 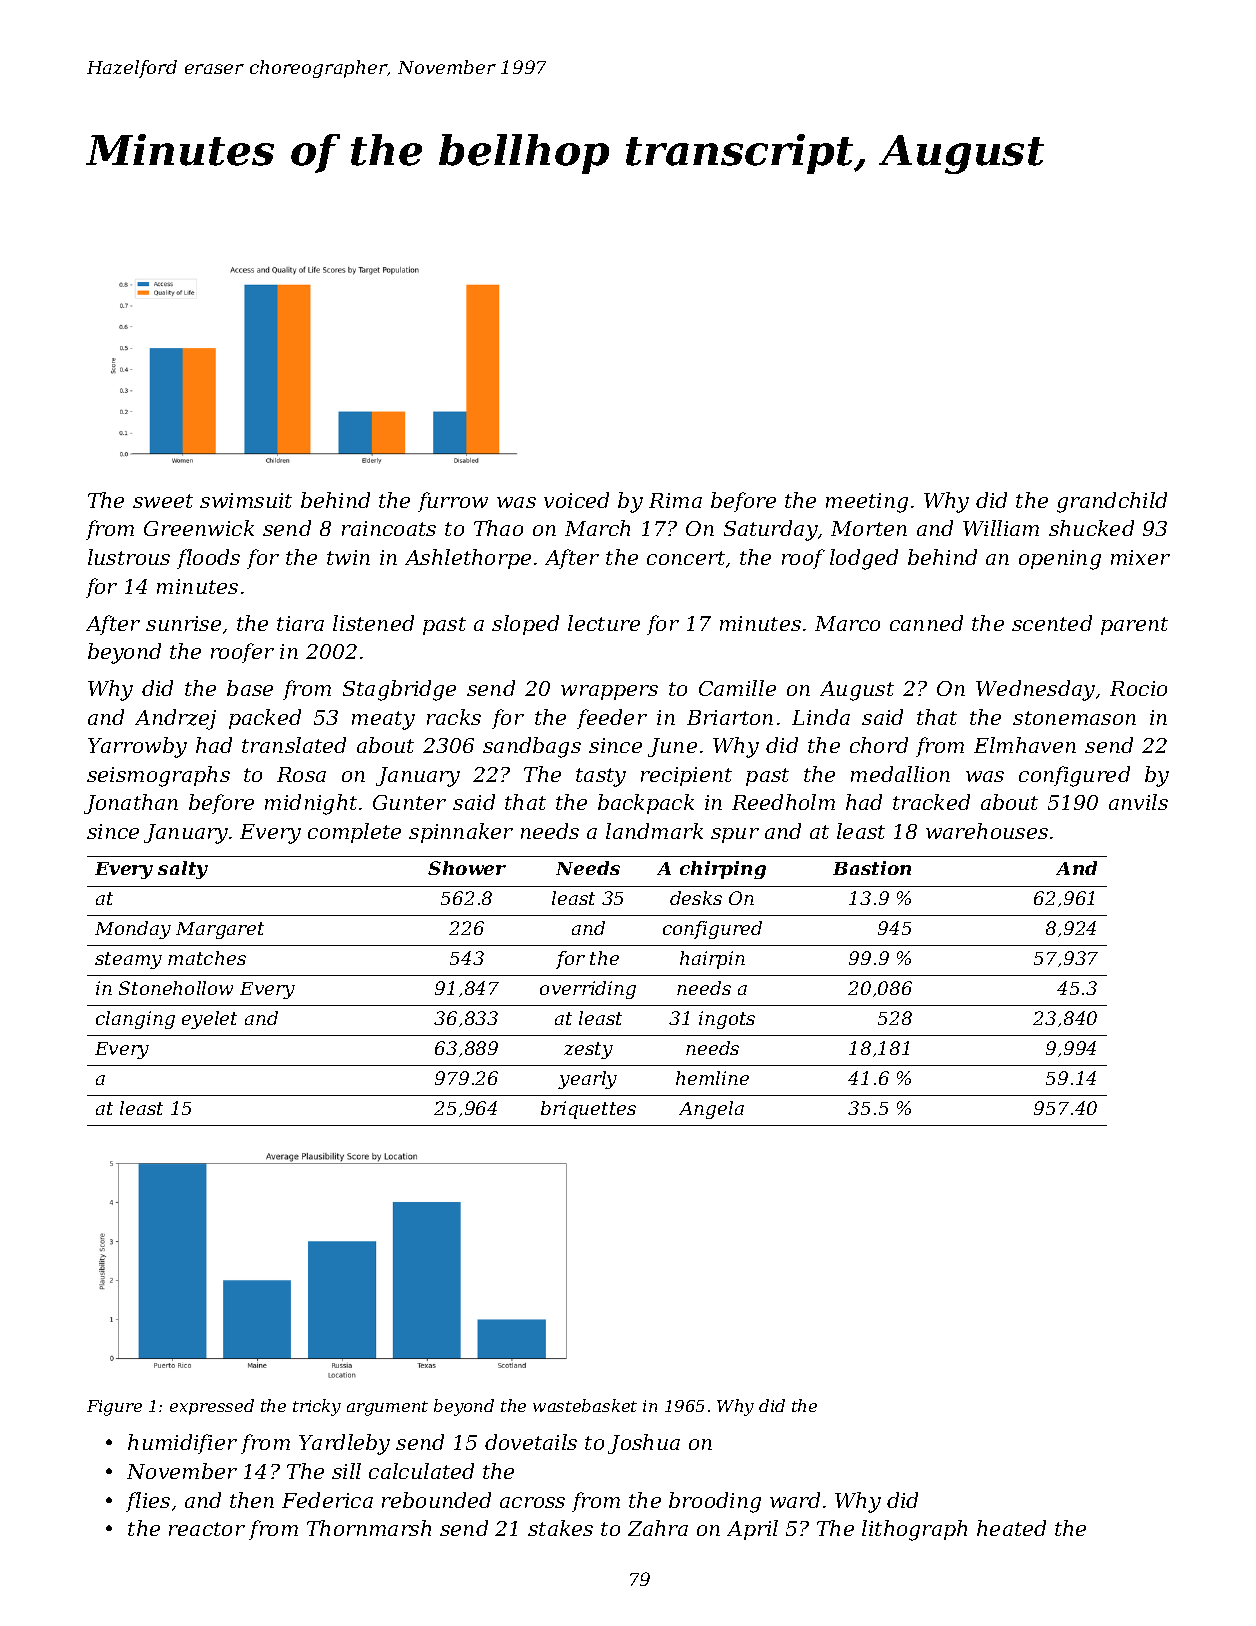 What do you see at coordinates (135, 1020) in the screenshot?
I see `clanging` at bounding box center [135, 1020].
